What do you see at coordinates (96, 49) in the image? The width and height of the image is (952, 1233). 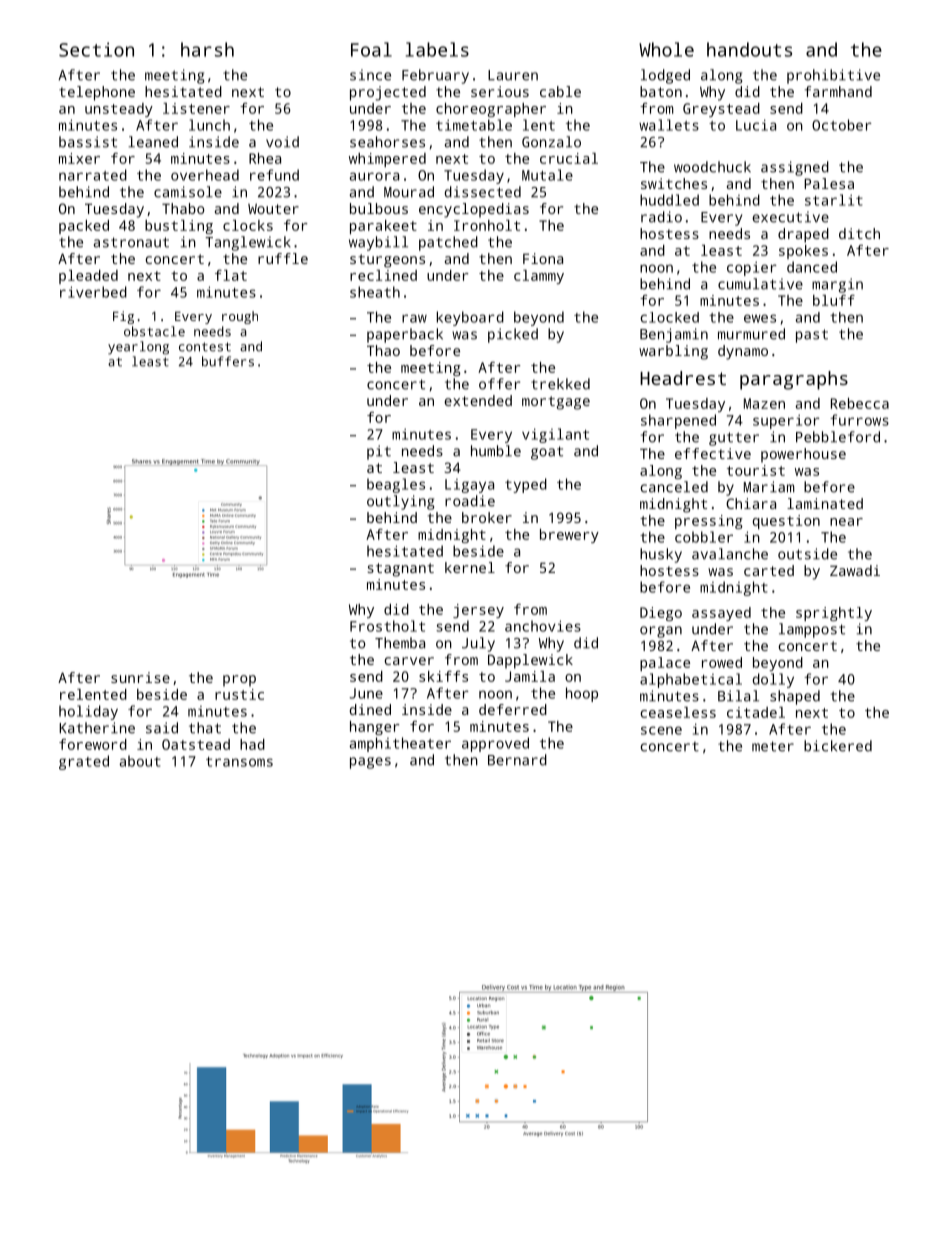 I see `Section` at bounding box center [96, 49].
